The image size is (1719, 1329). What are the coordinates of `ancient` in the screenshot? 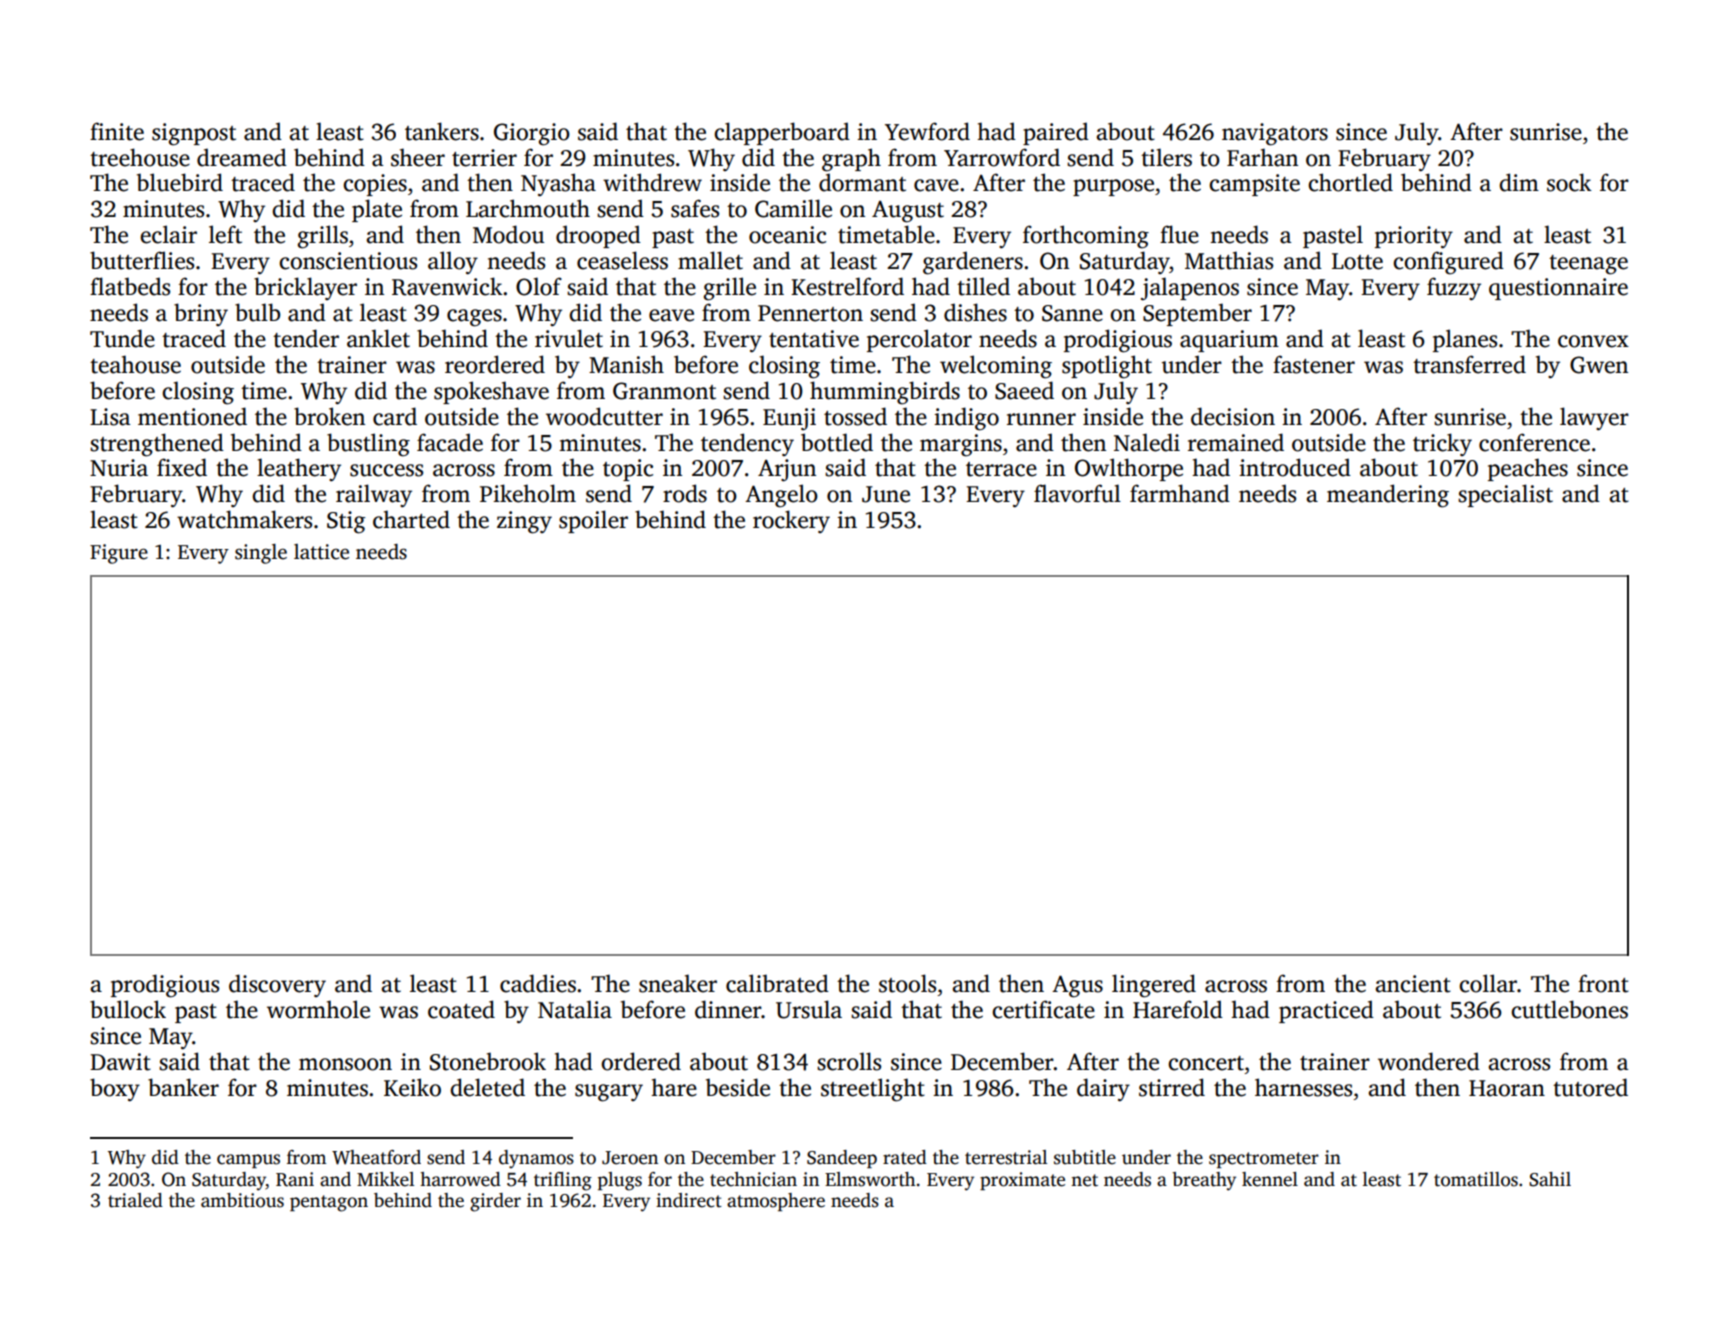 It's located at (1413, 984).
